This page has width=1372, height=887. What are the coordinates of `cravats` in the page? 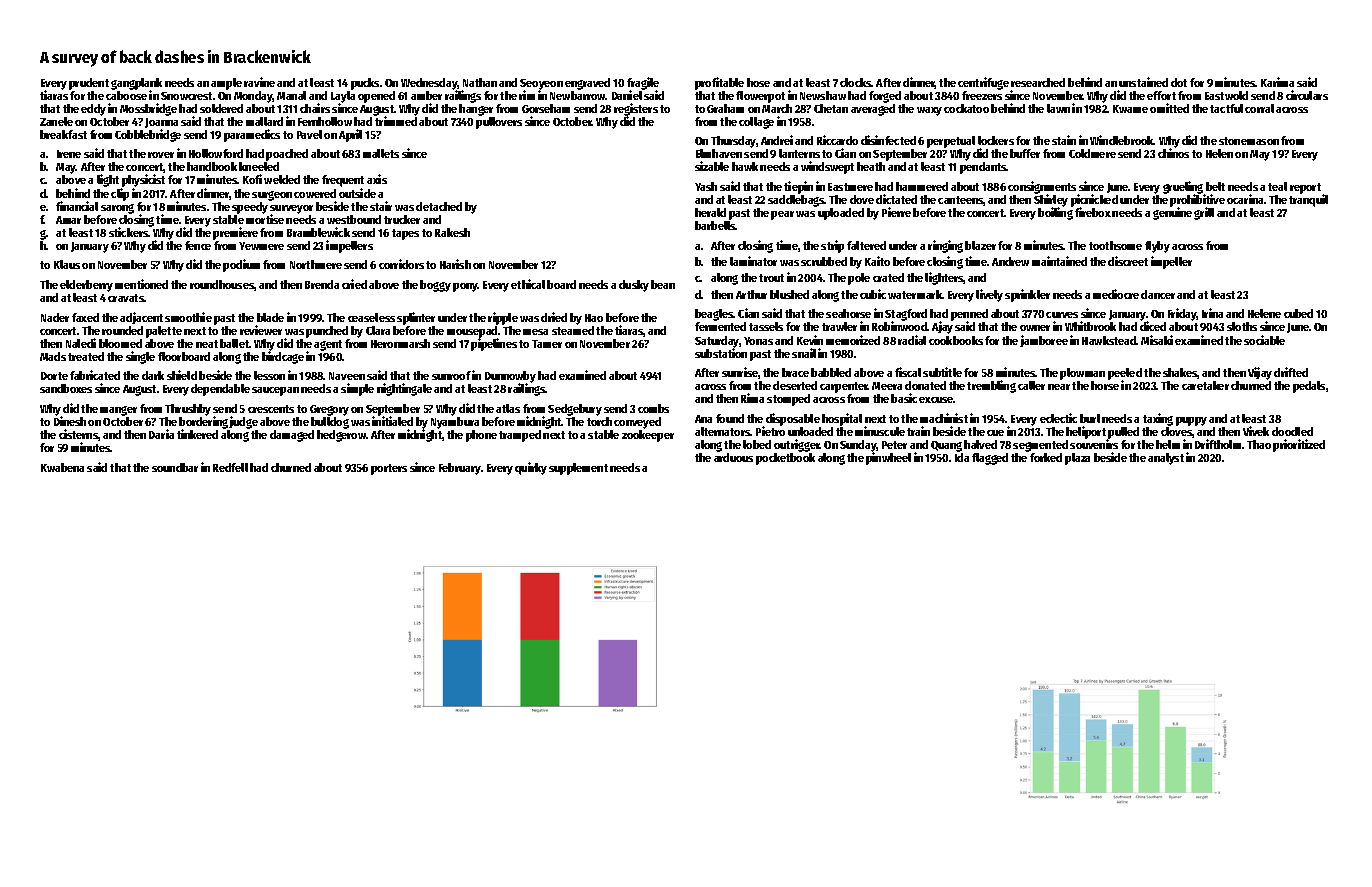 It's located at (126, 298).
